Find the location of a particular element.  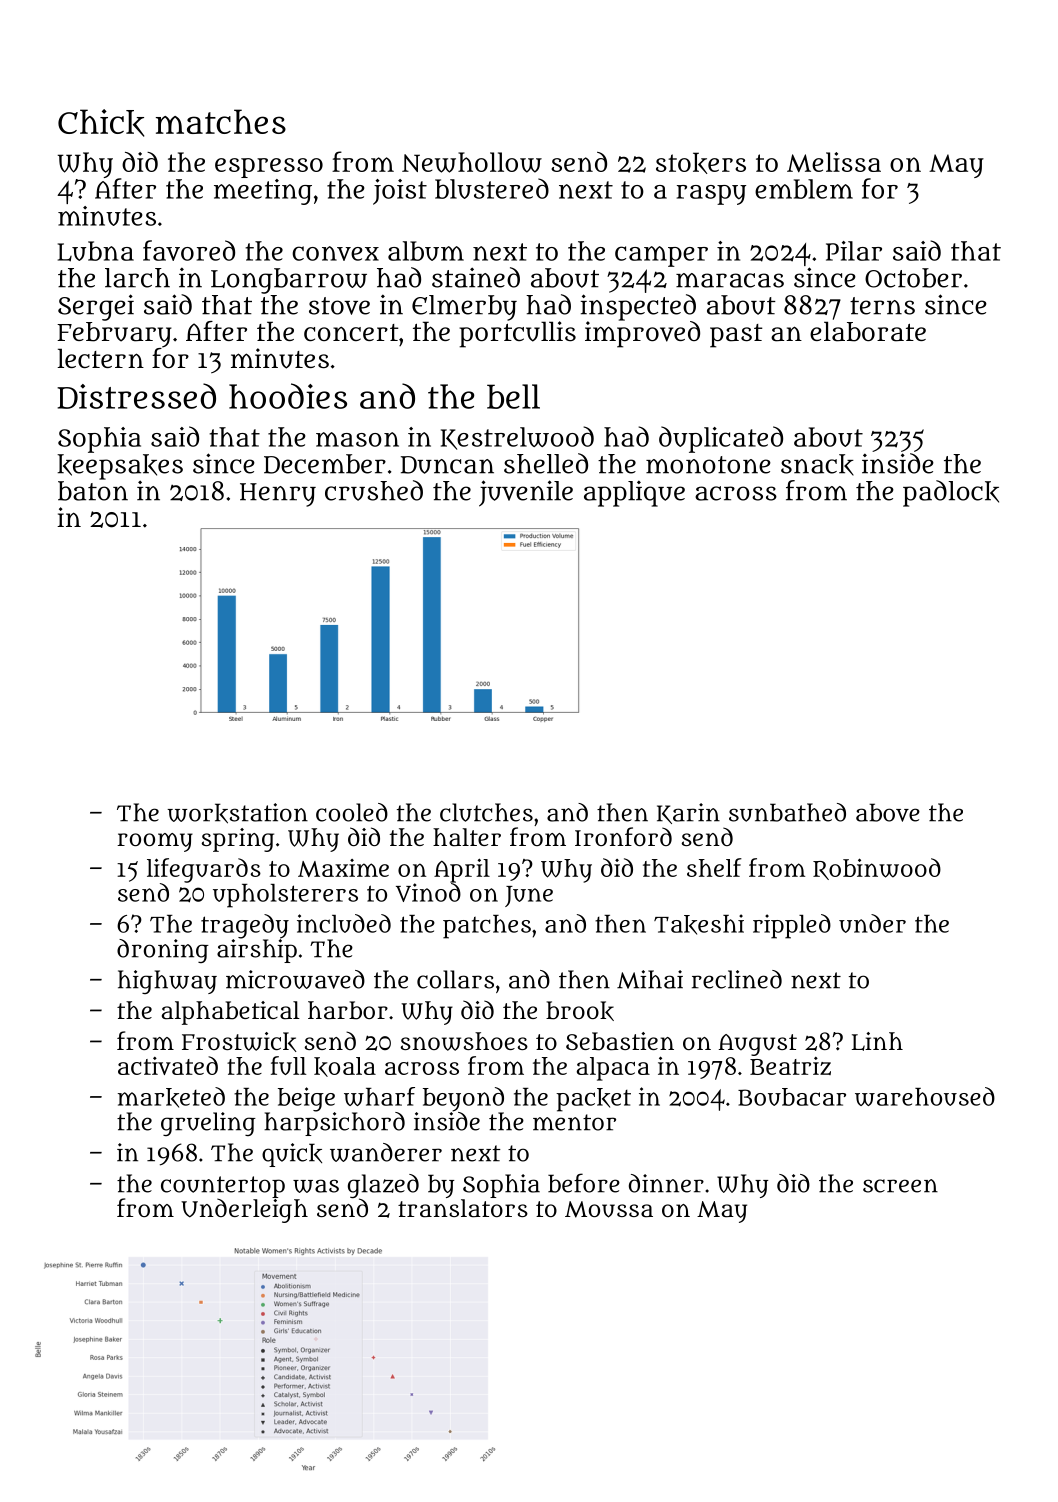

droning is located at coordinates (163, 951).
